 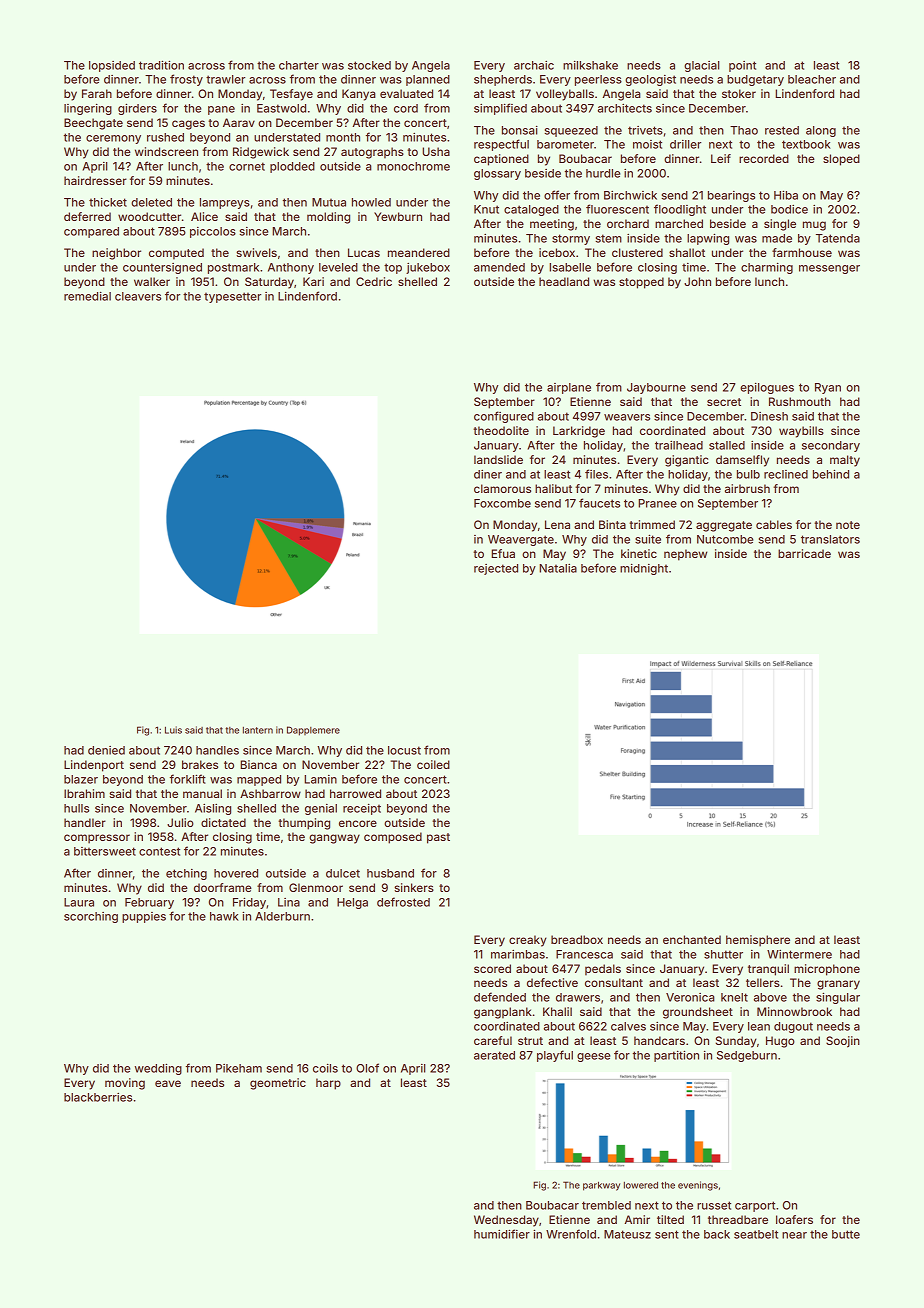 I want to click on archaic, so click(x=534, y=65).
